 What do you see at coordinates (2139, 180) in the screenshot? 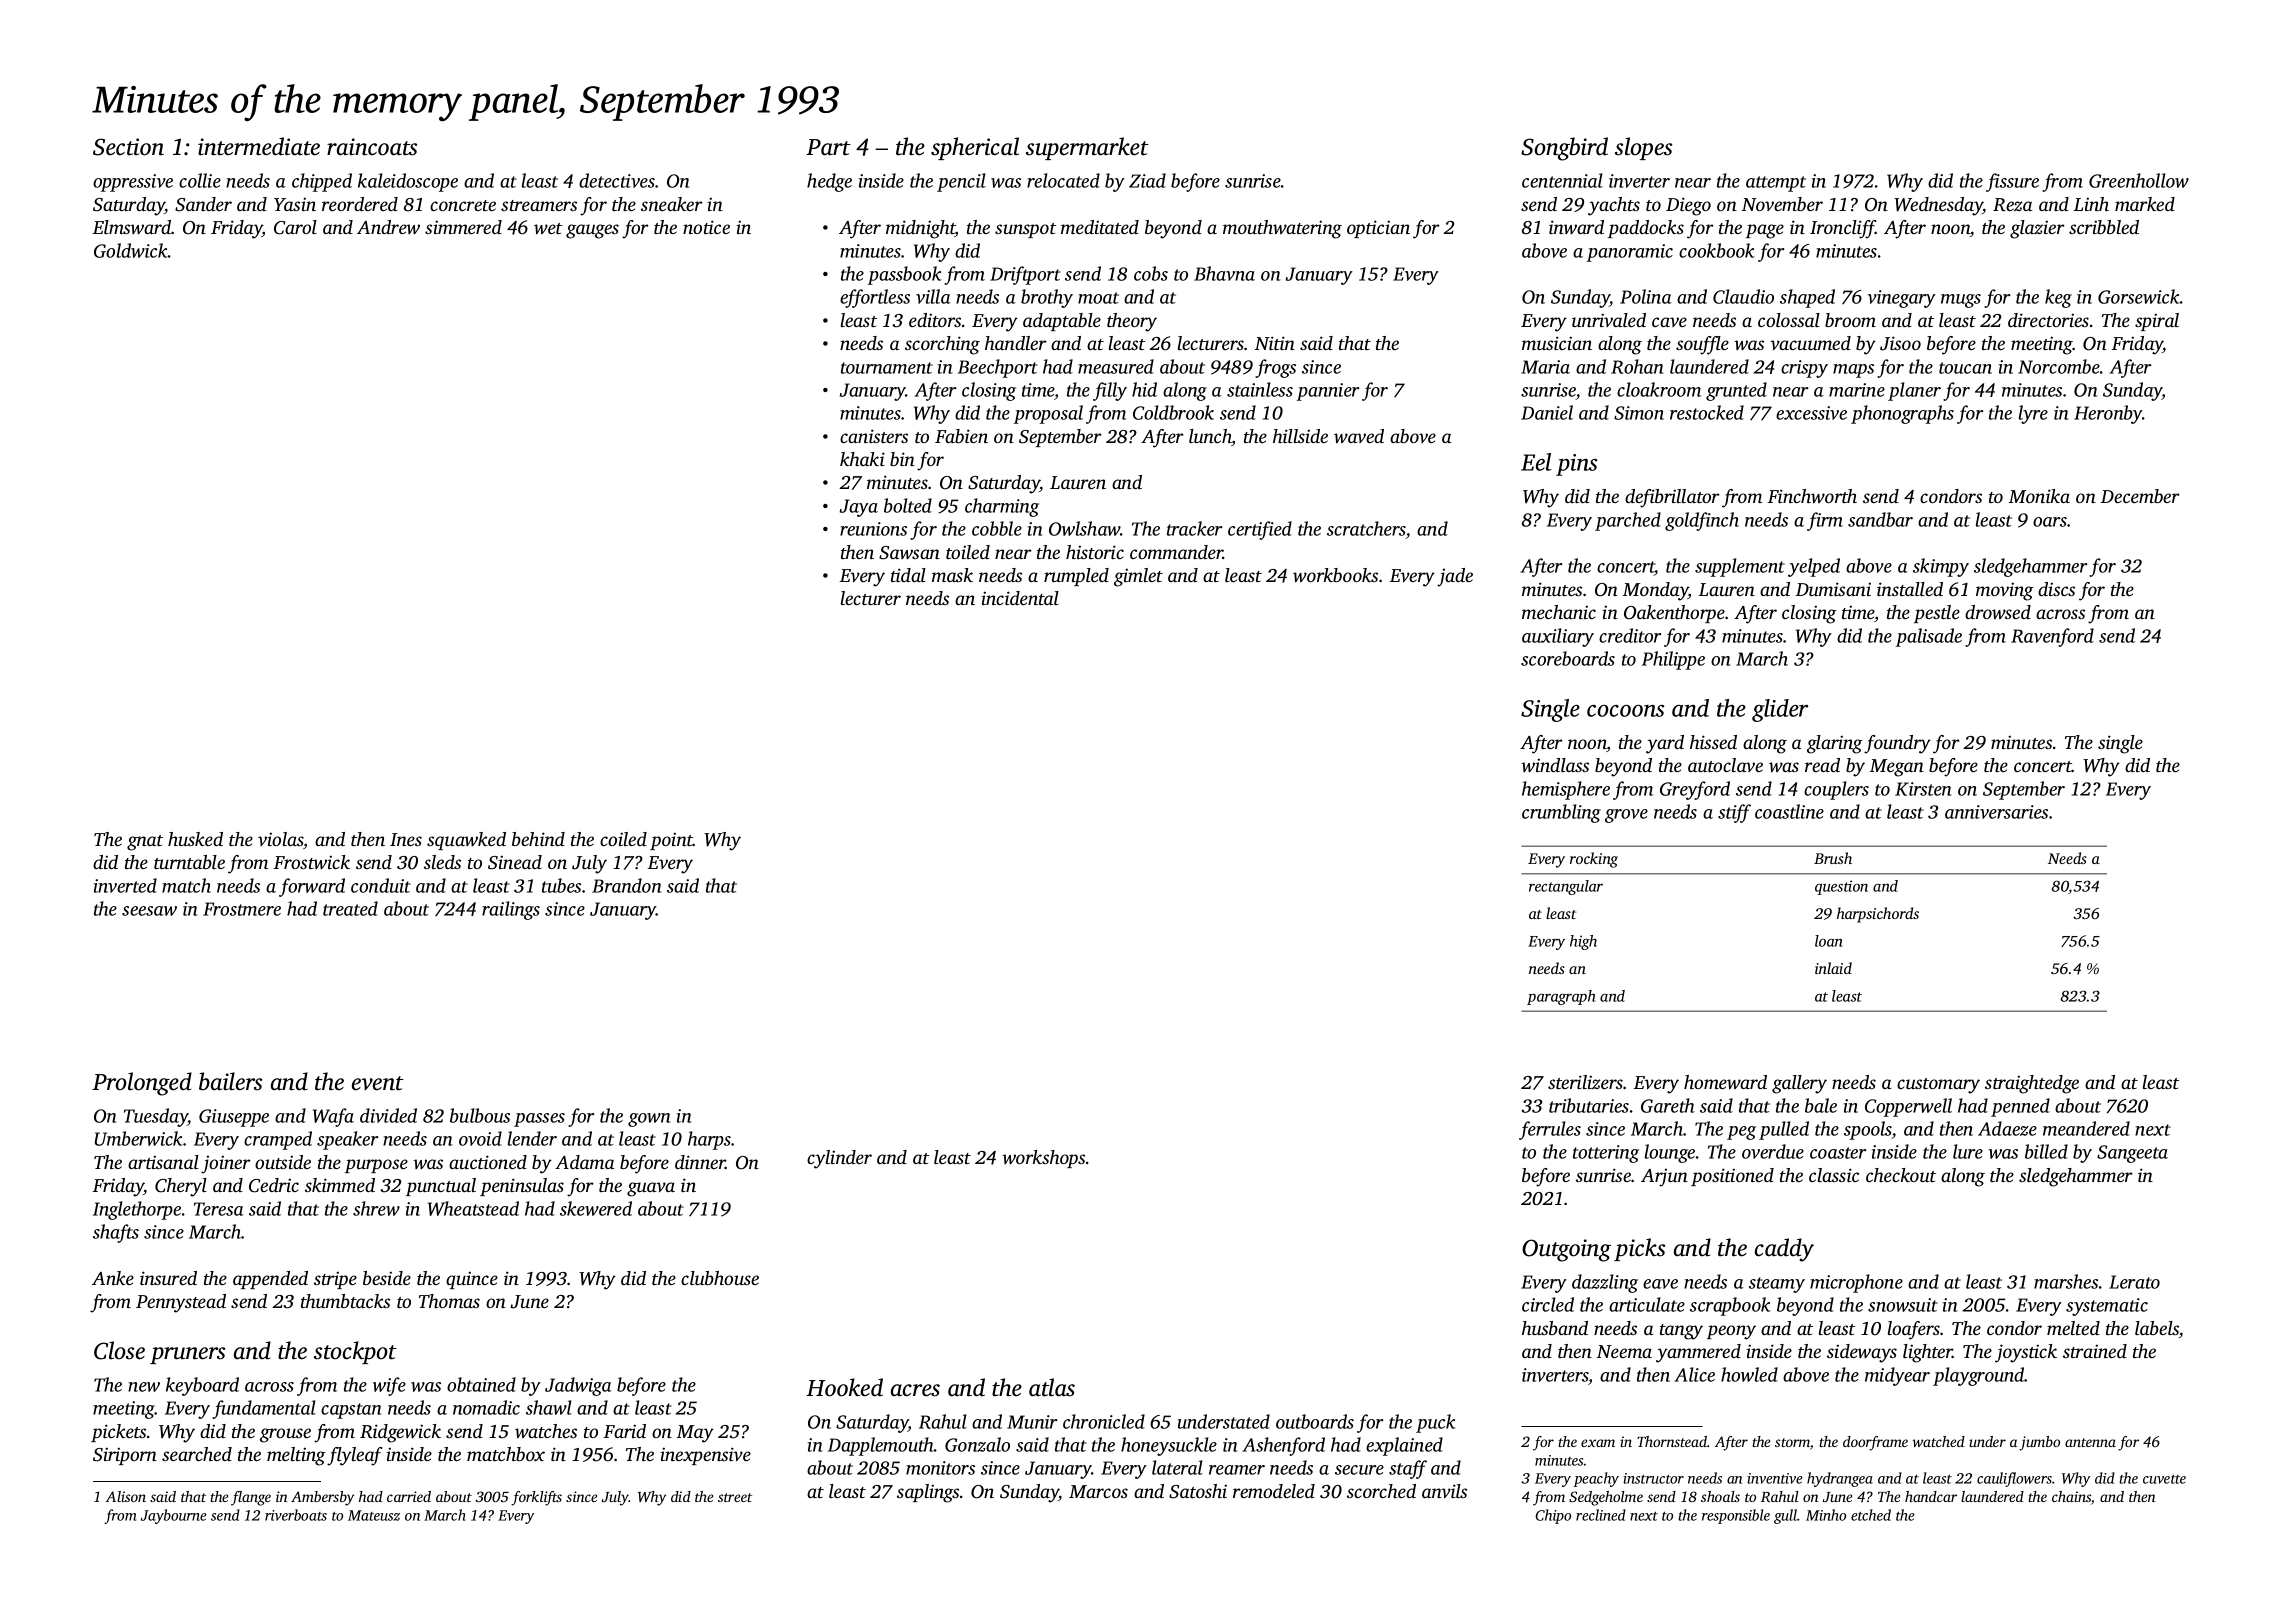
I see `Greenhollow` at bounding box center [2139, 180].
